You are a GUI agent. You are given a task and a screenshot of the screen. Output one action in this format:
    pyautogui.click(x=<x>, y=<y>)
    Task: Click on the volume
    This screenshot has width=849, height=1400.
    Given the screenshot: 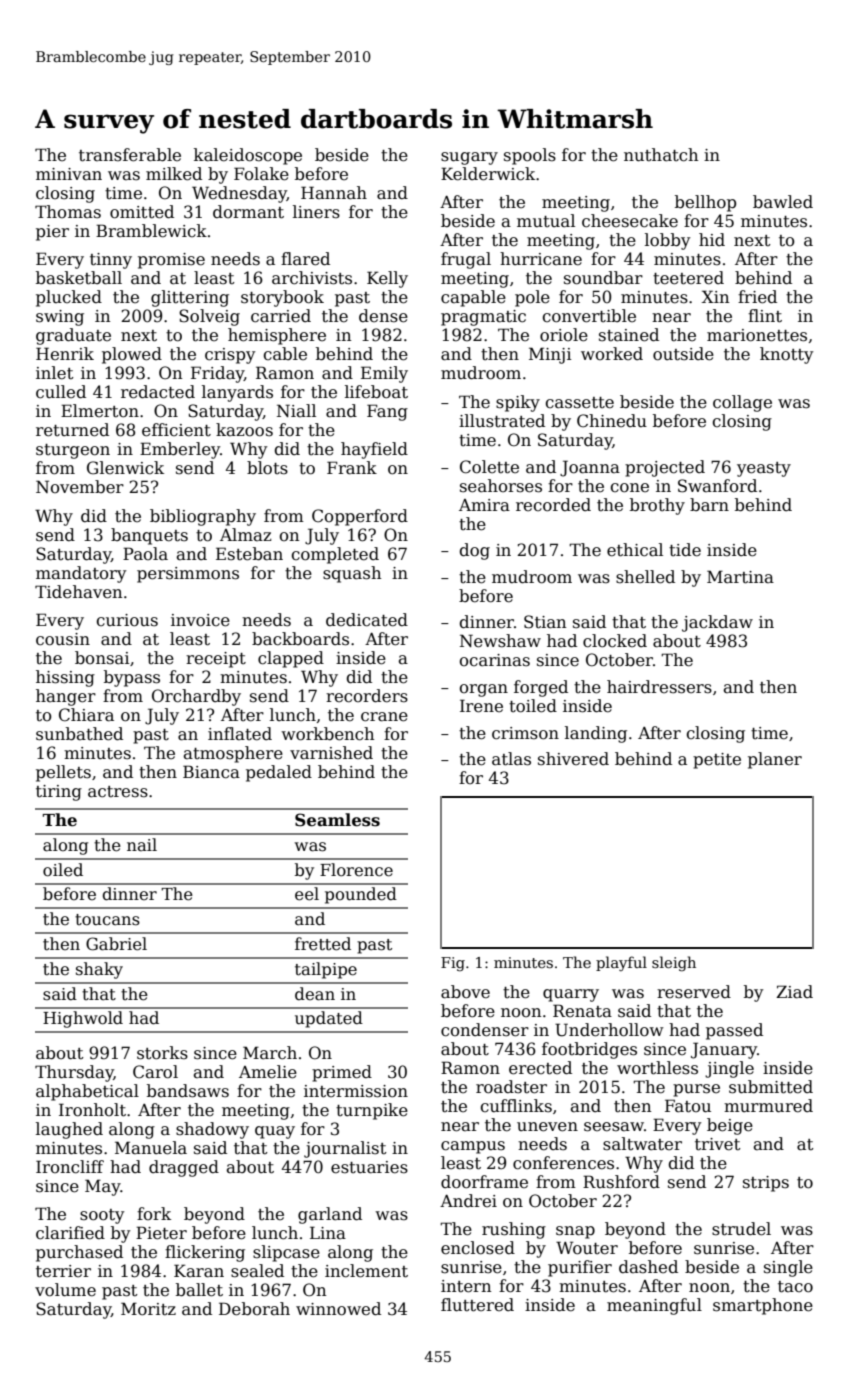 What is the action you would take?
    pyautogui.click(x=65, y=1290)
